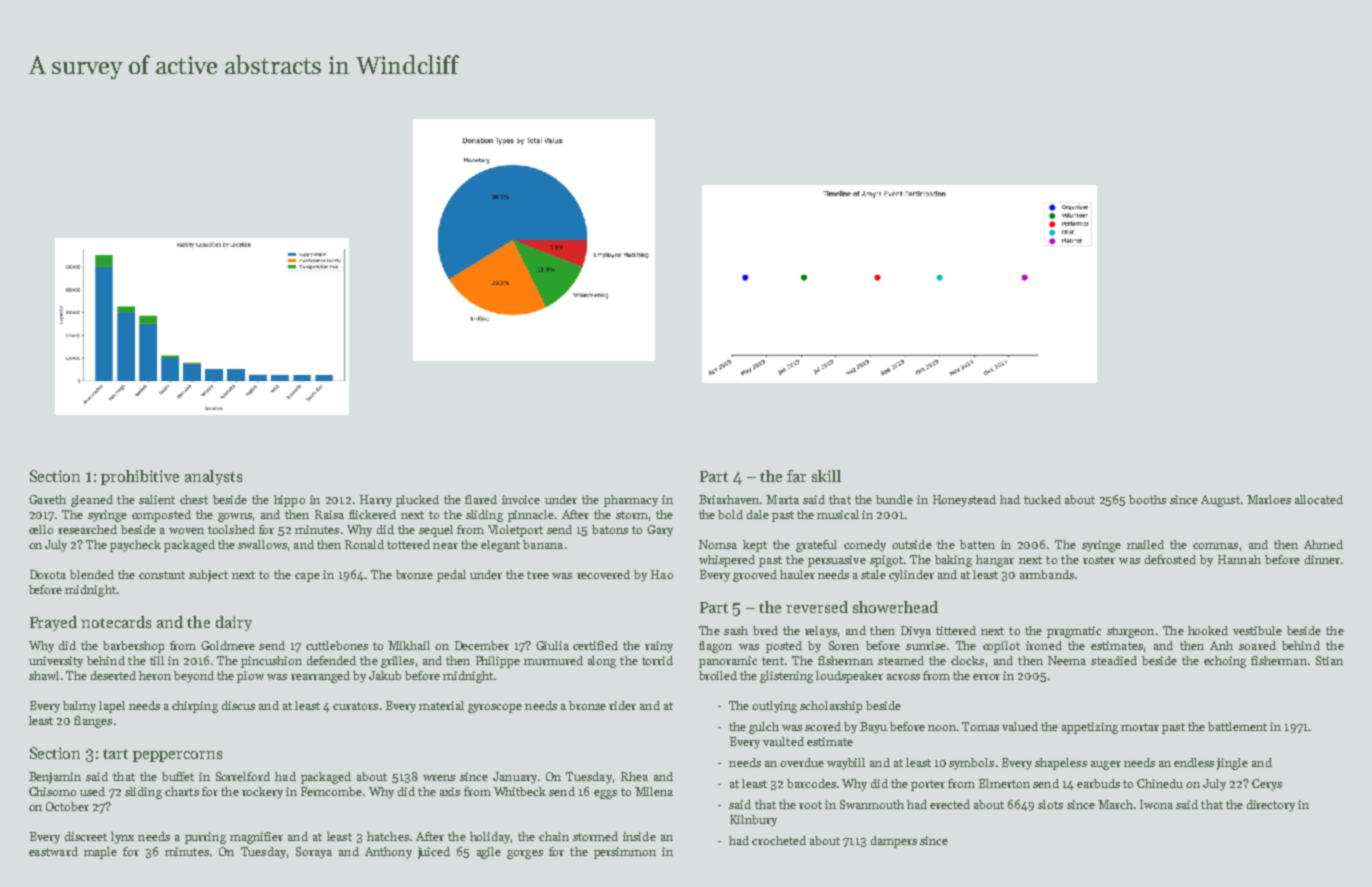 The image size is (1372, 887). Describe the element at coordinates (1237, 726) in the screenshot. I see `battlement` at that location.
